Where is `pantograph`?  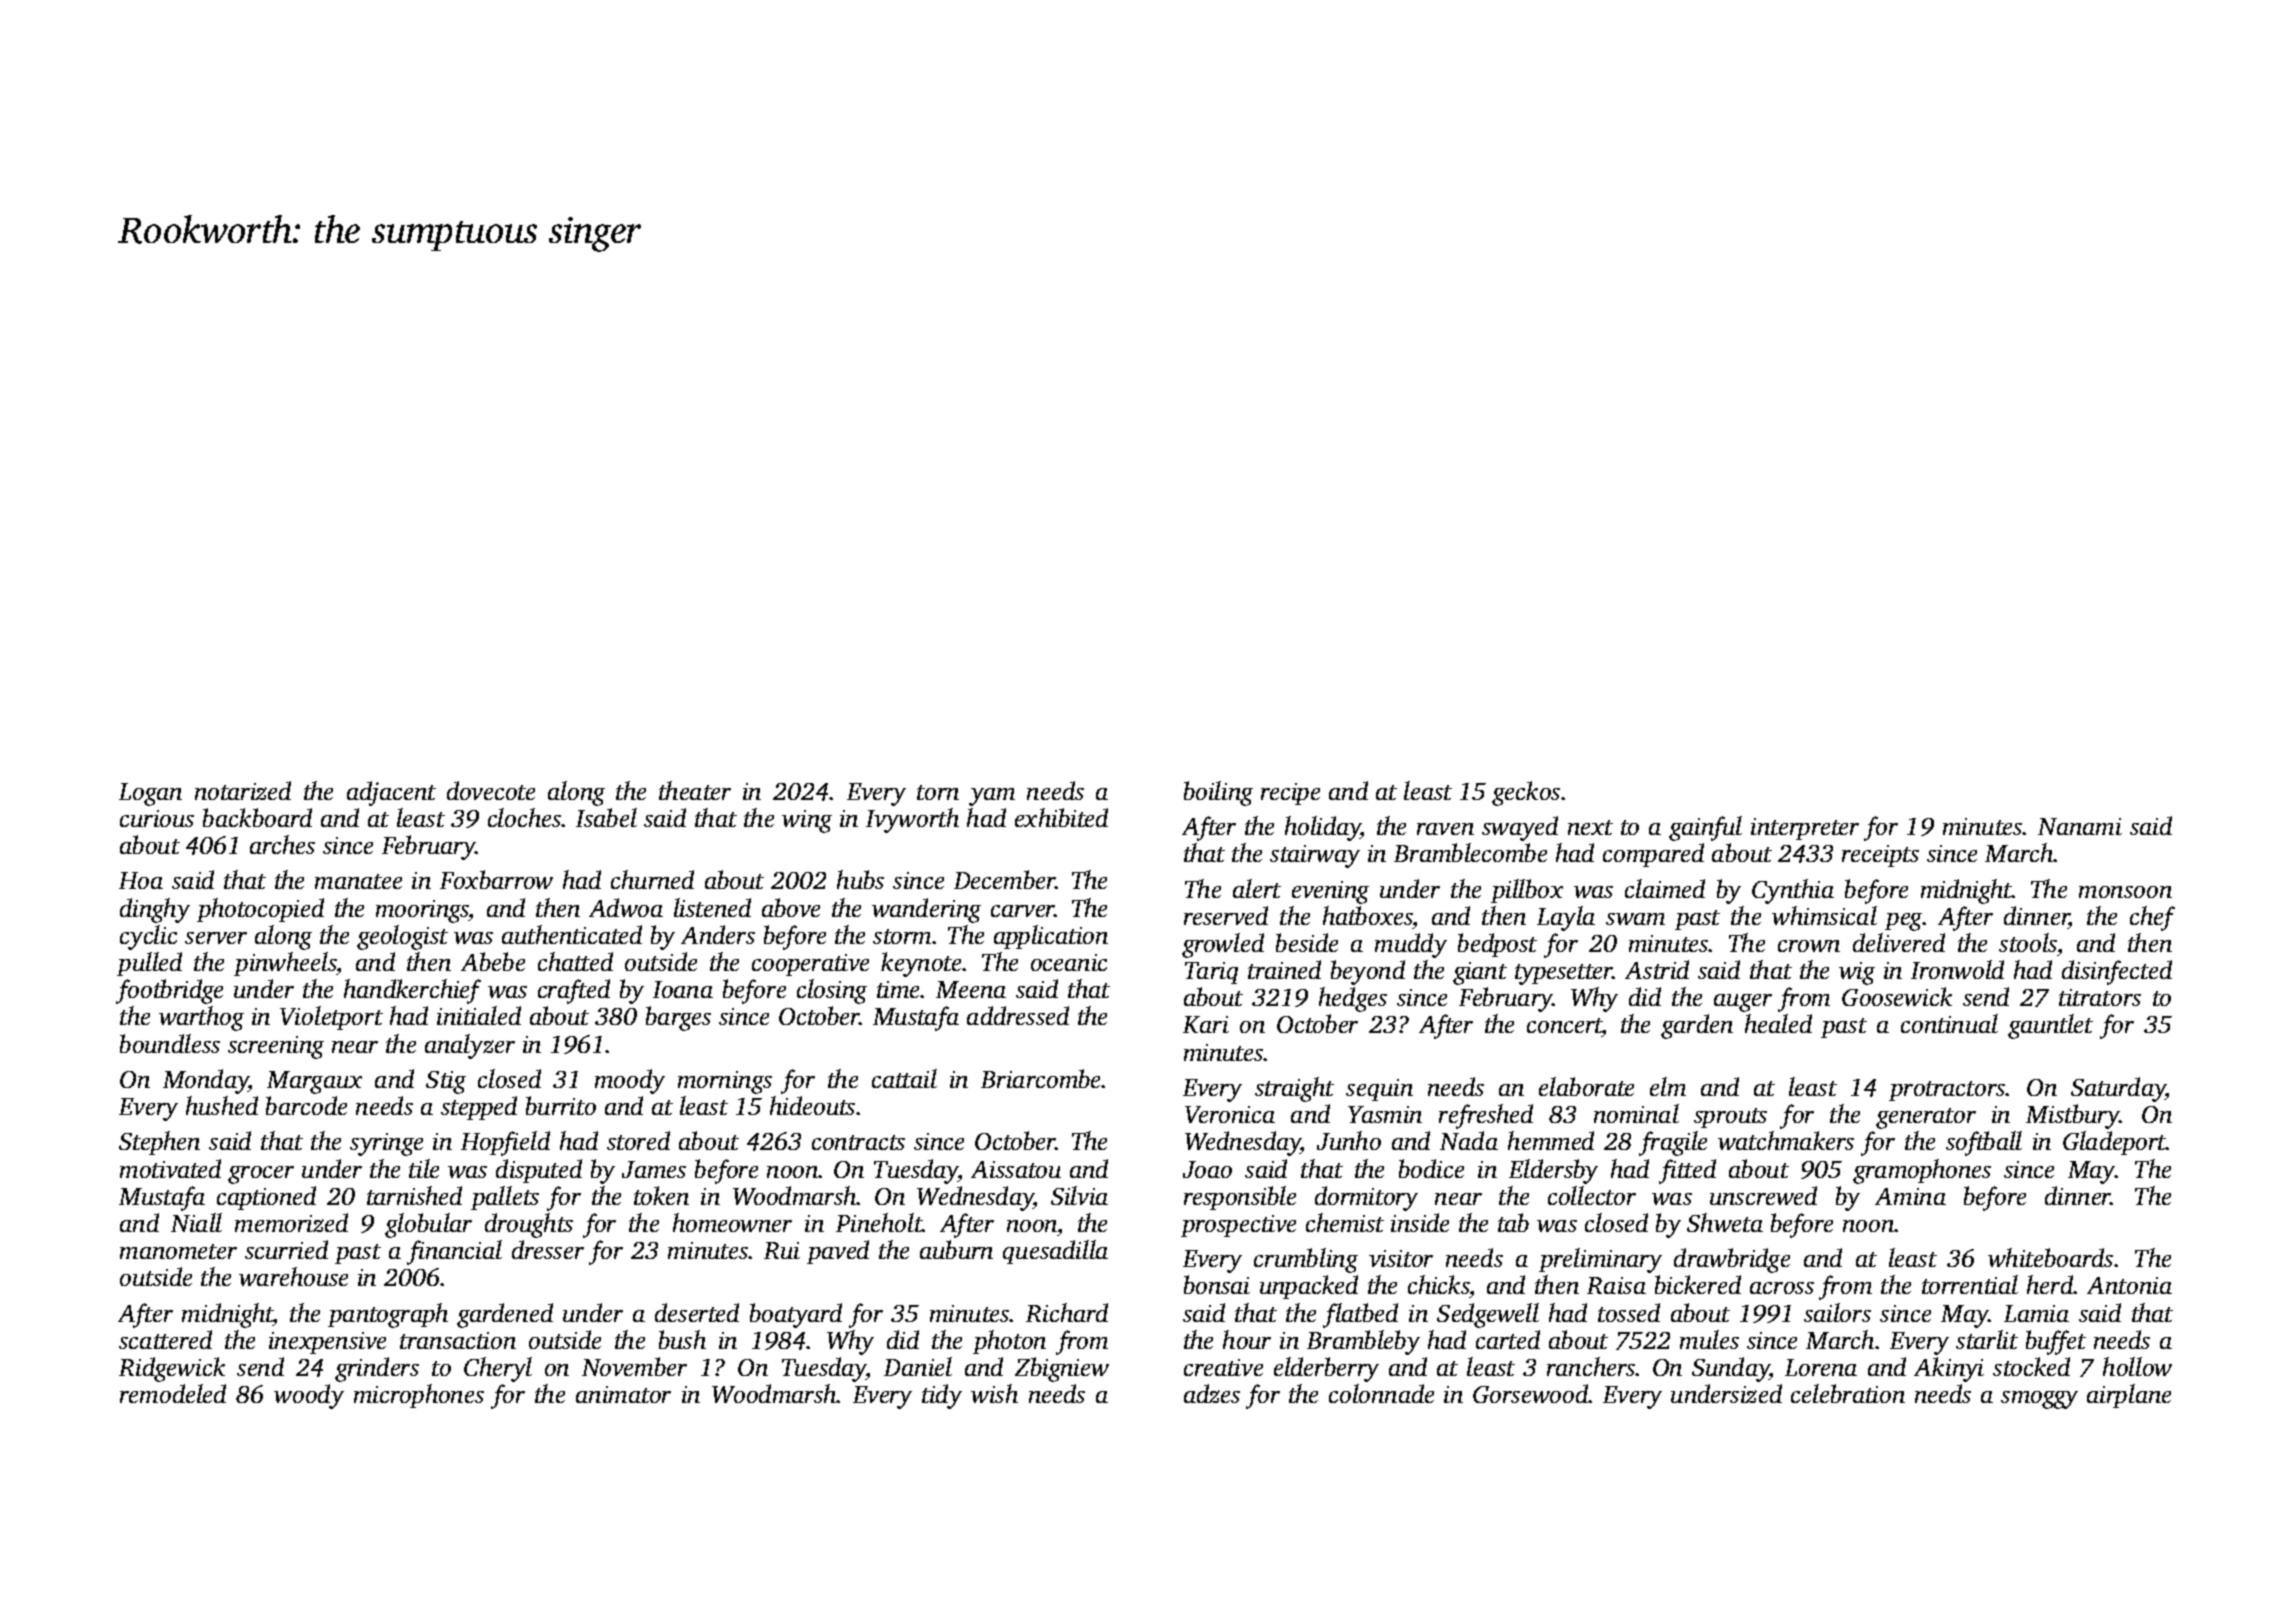 pantograph is located at coordinates (388, 1315).
